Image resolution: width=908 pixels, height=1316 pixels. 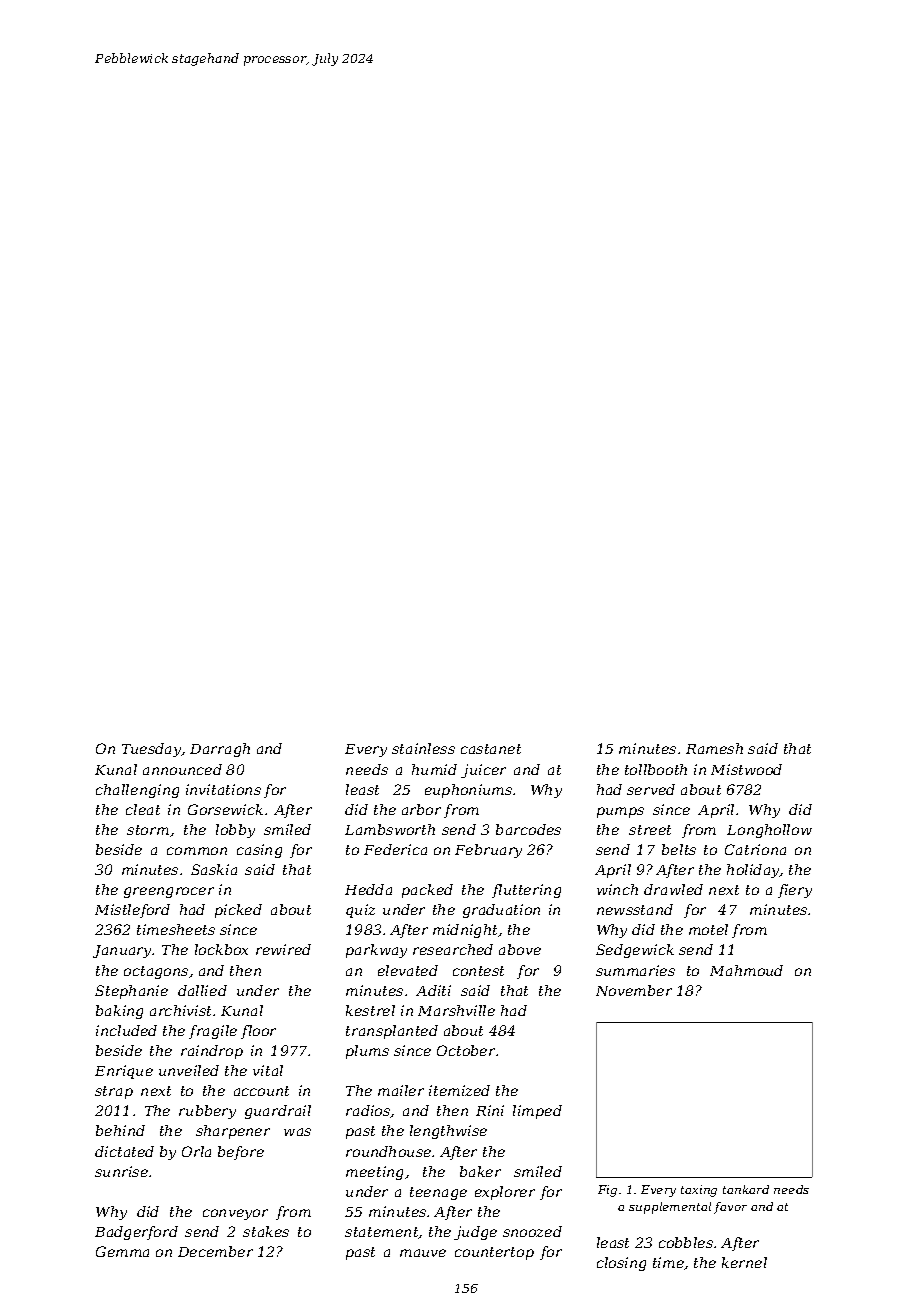 I want to click on castanet, so click(x=491, y=749).
